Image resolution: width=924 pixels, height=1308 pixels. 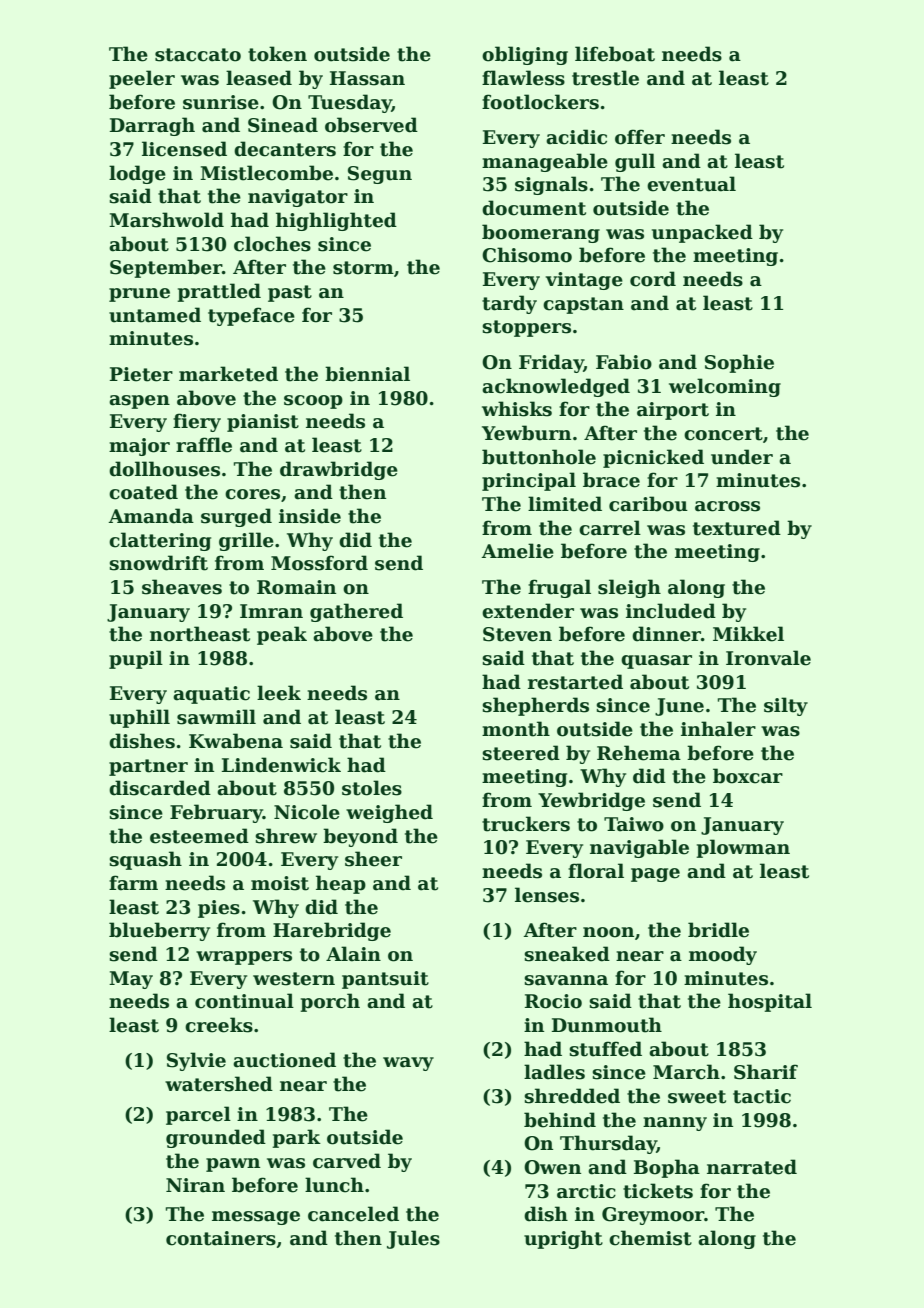 What do you see at coordinates (650, 1238) in the screenshot?
I see `chemist` at bounding box center [650, 1238].
